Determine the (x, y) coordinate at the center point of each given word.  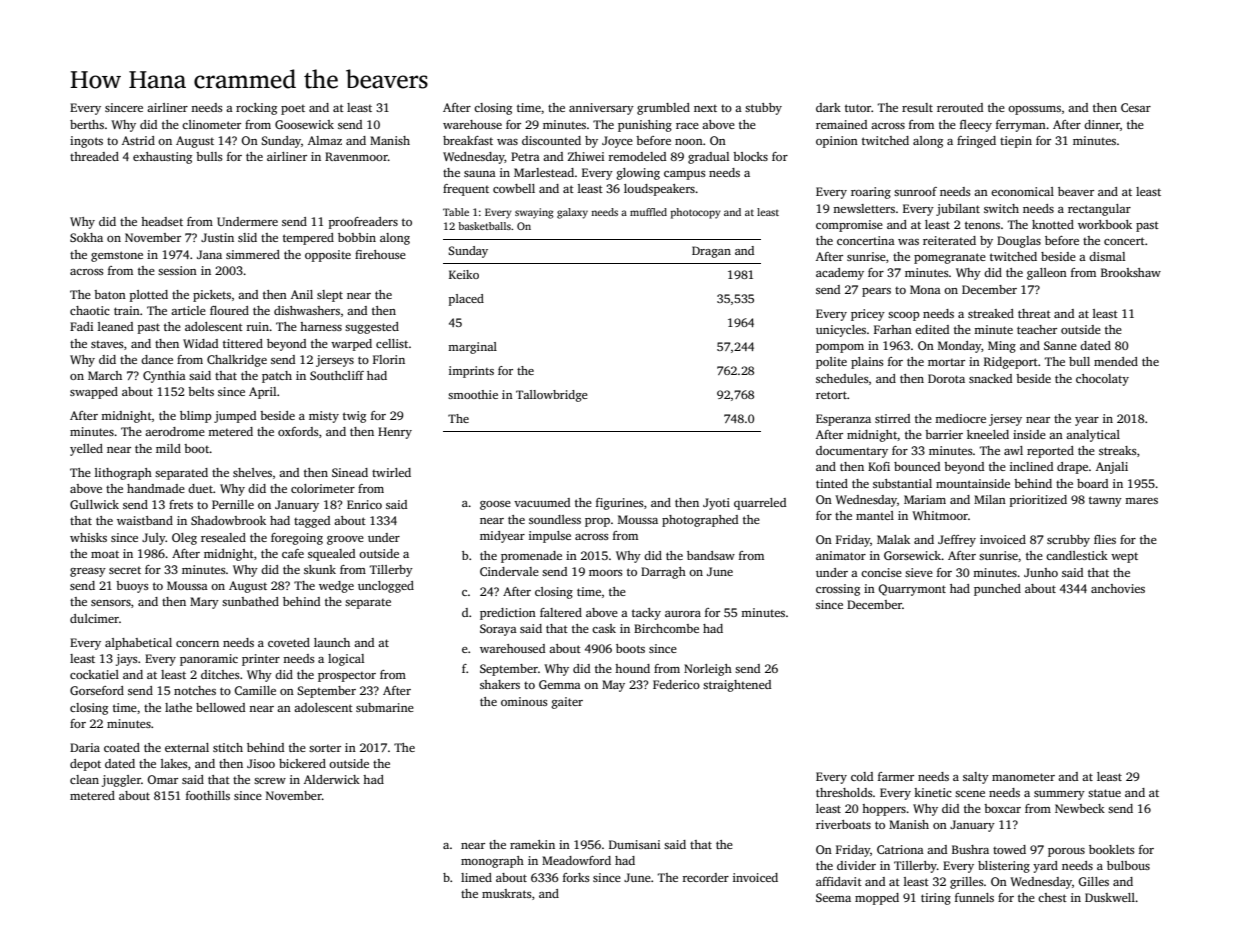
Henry (395, 433)
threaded (94, 156)
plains (867, 363)
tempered (308, 239)
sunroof (915, 191)
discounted (551, 140)
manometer (1023, 777)
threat (1034, 313)
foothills (208, 795)
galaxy (572, 213)
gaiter (567, 703)
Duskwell (1110, 897)
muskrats (507, 893)
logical (346, 660)
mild (168, 448)
